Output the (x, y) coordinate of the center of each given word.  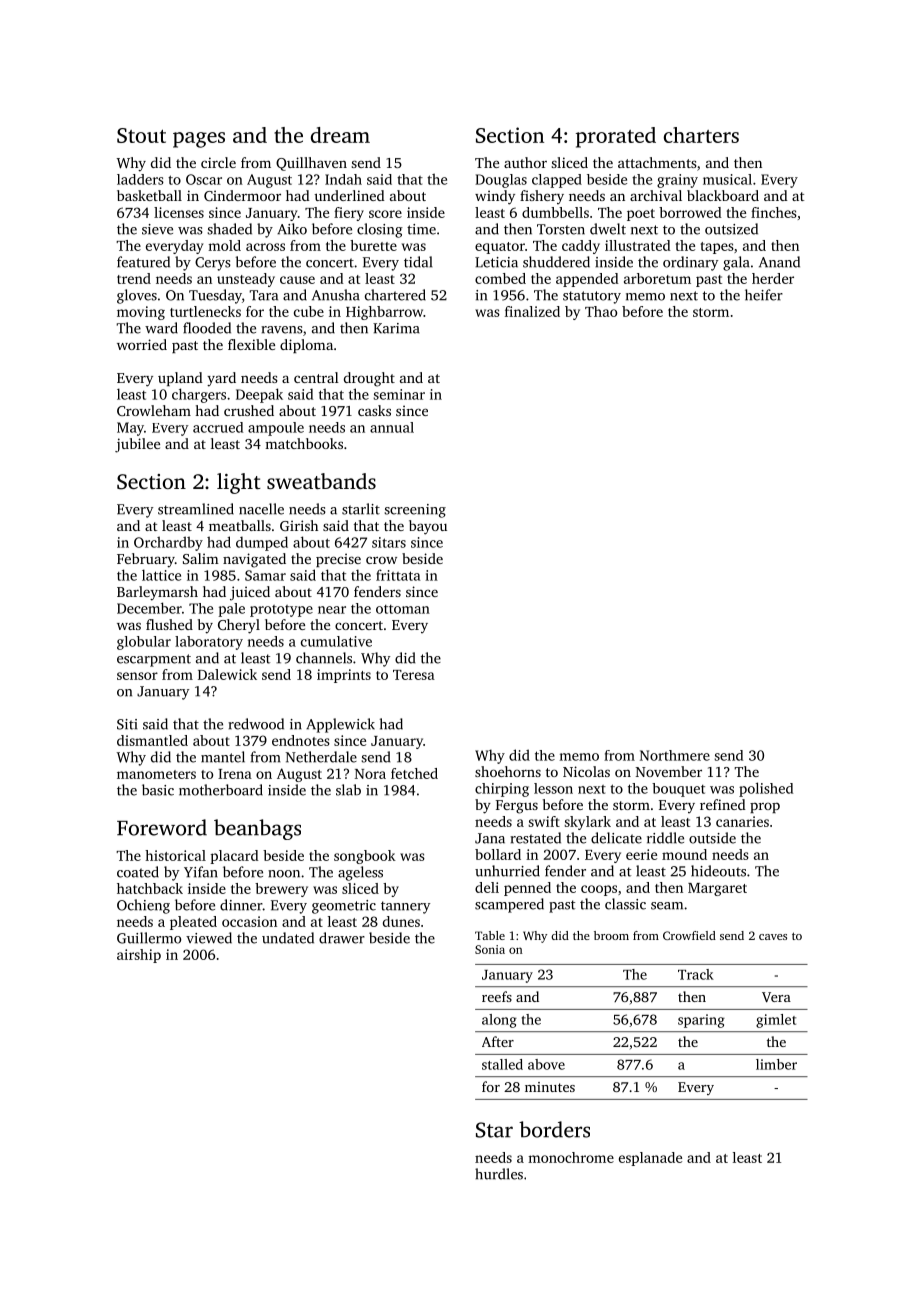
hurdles (499, 1174)
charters (701, 135)
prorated (616, 137)
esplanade (650, 1159)
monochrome (571, 1157)
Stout (141, 135)
